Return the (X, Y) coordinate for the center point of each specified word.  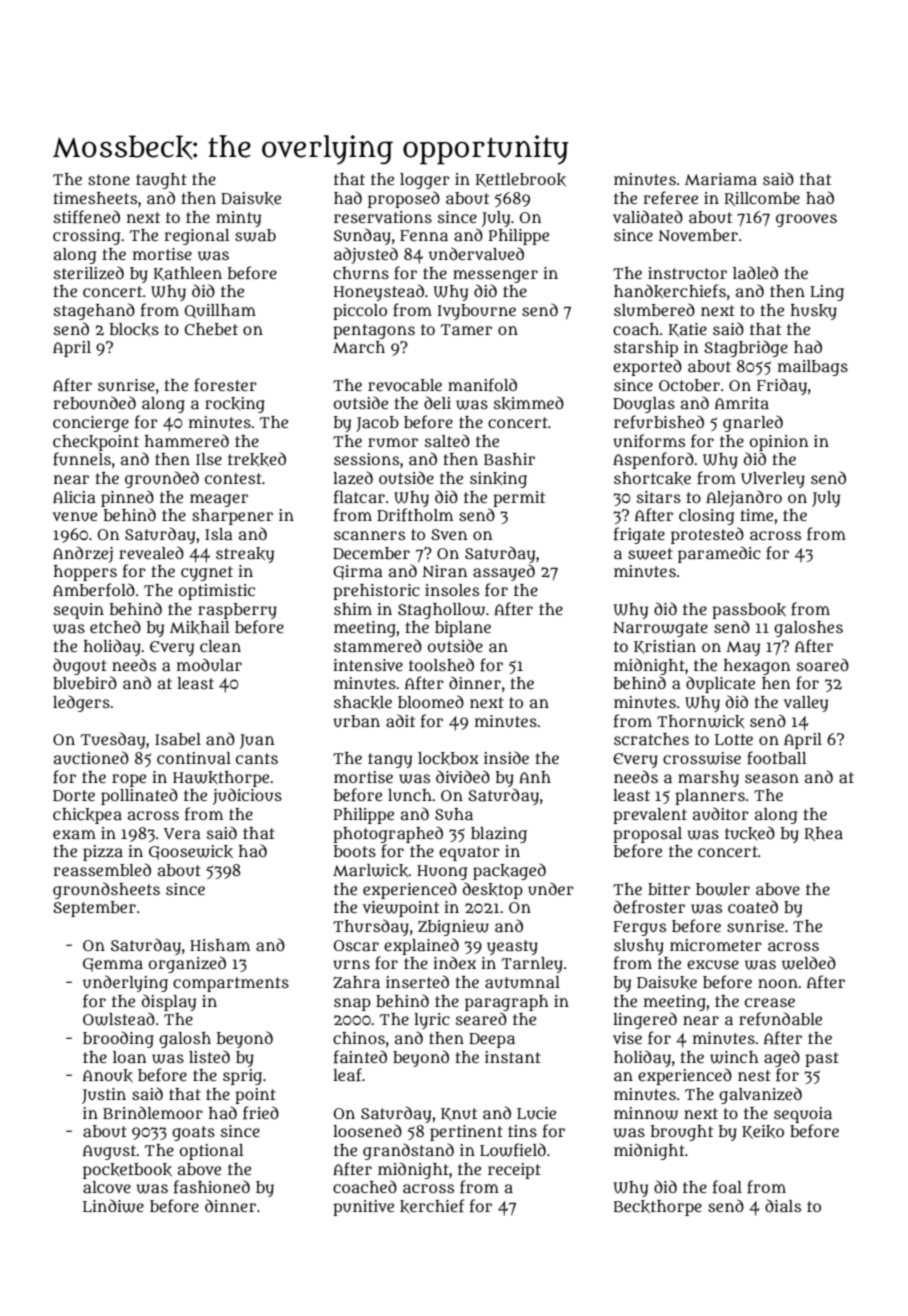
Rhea (823, 834)
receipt (514, 1171)
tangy (390, 760)
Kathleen (188, 274)
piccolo (360, 312)
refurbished (659, 422)
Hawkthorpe (221, 779)
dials (783, 1205)
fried (261, 1113)
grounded (162, 479)
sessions (366, 459)
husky (814, 312)
